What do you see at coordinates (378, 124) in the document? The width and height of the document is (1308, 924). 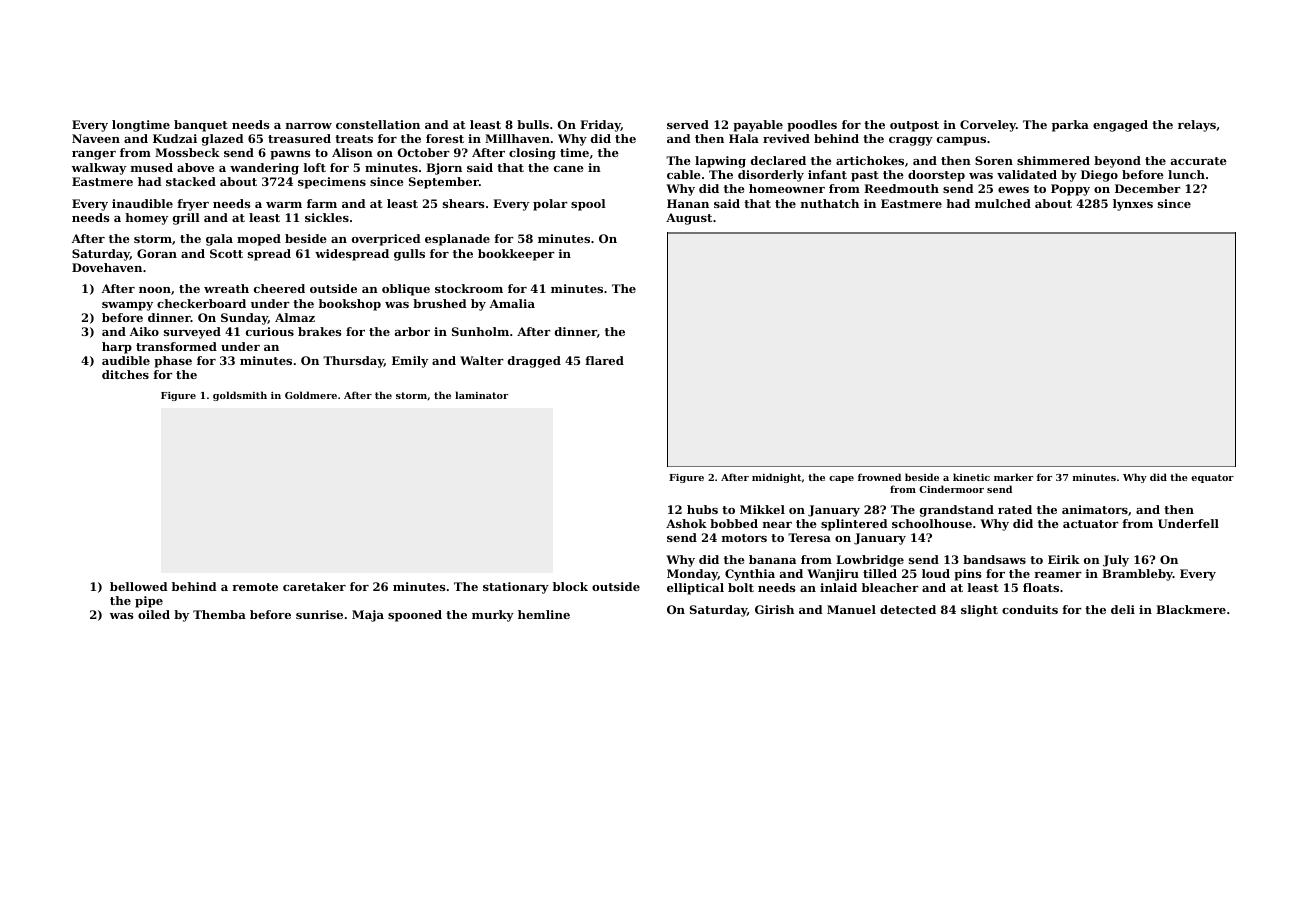 I see `constellation` at bounding box center [378, 124].
